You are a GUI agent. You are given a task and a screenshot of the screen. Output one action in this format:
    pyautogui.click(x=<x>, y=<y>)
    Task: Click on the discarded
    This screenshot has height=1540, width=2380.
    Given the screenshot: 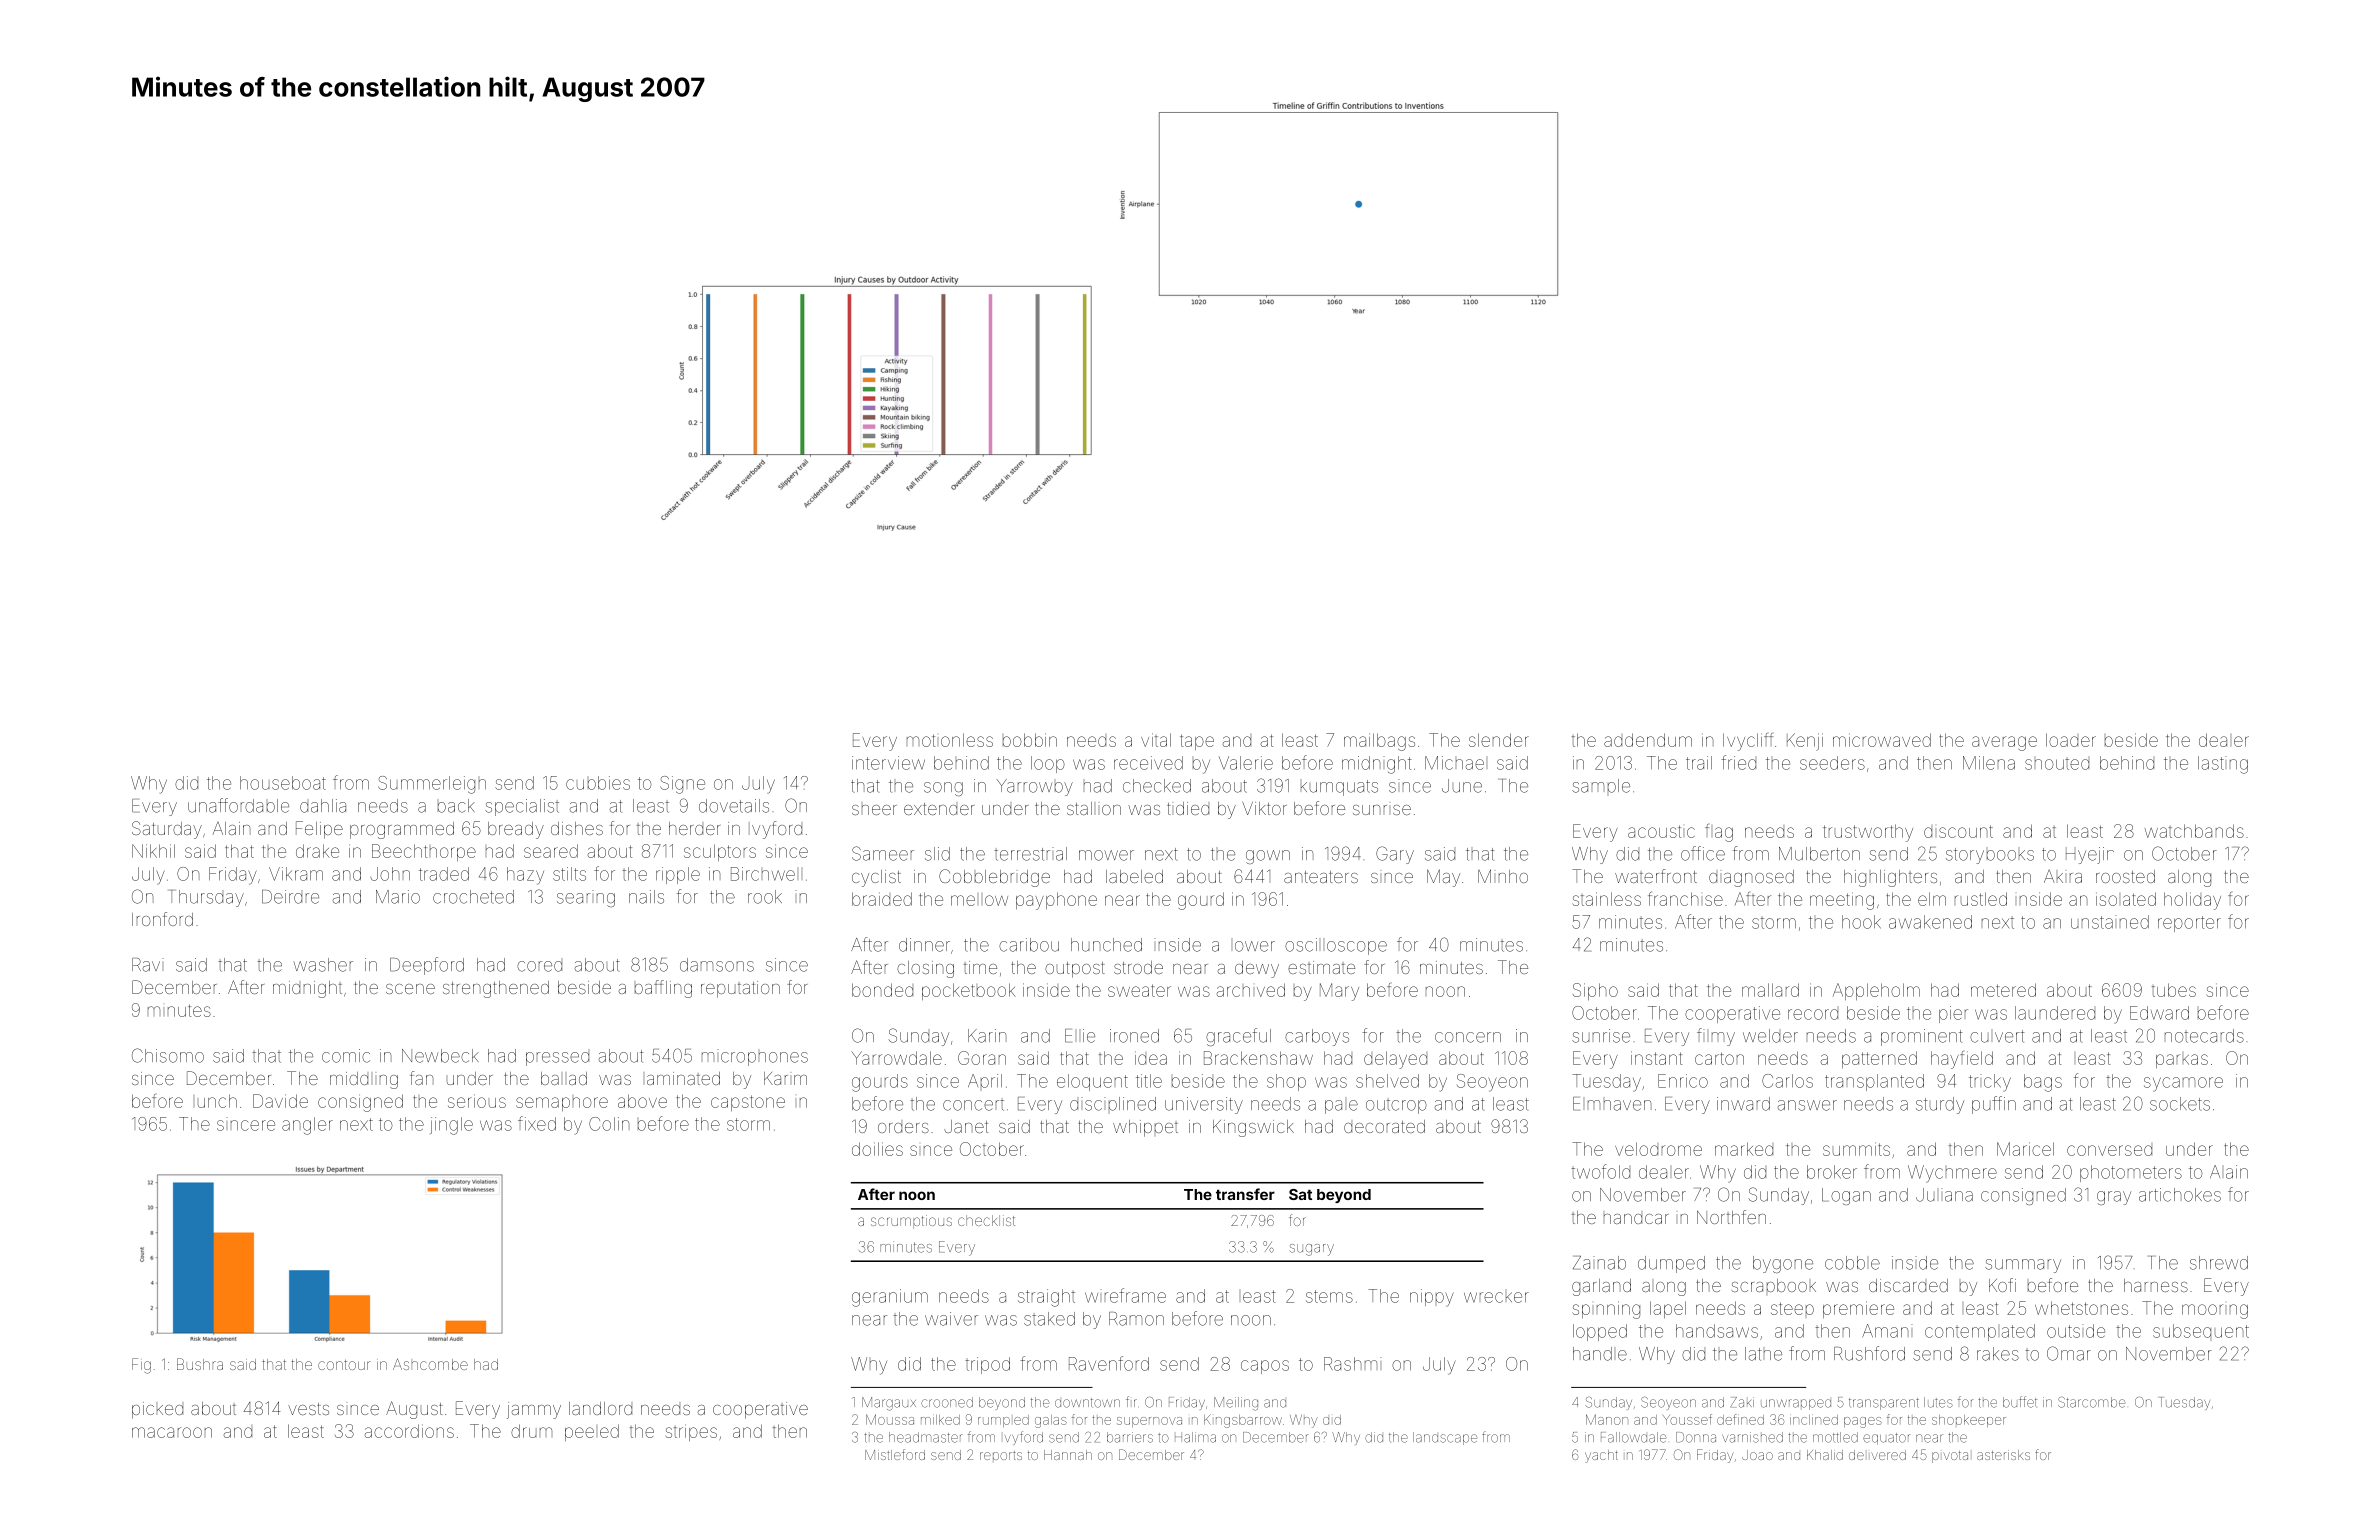 What is the action you would take?
    pyautogui.click(x=1908, y=1285)
